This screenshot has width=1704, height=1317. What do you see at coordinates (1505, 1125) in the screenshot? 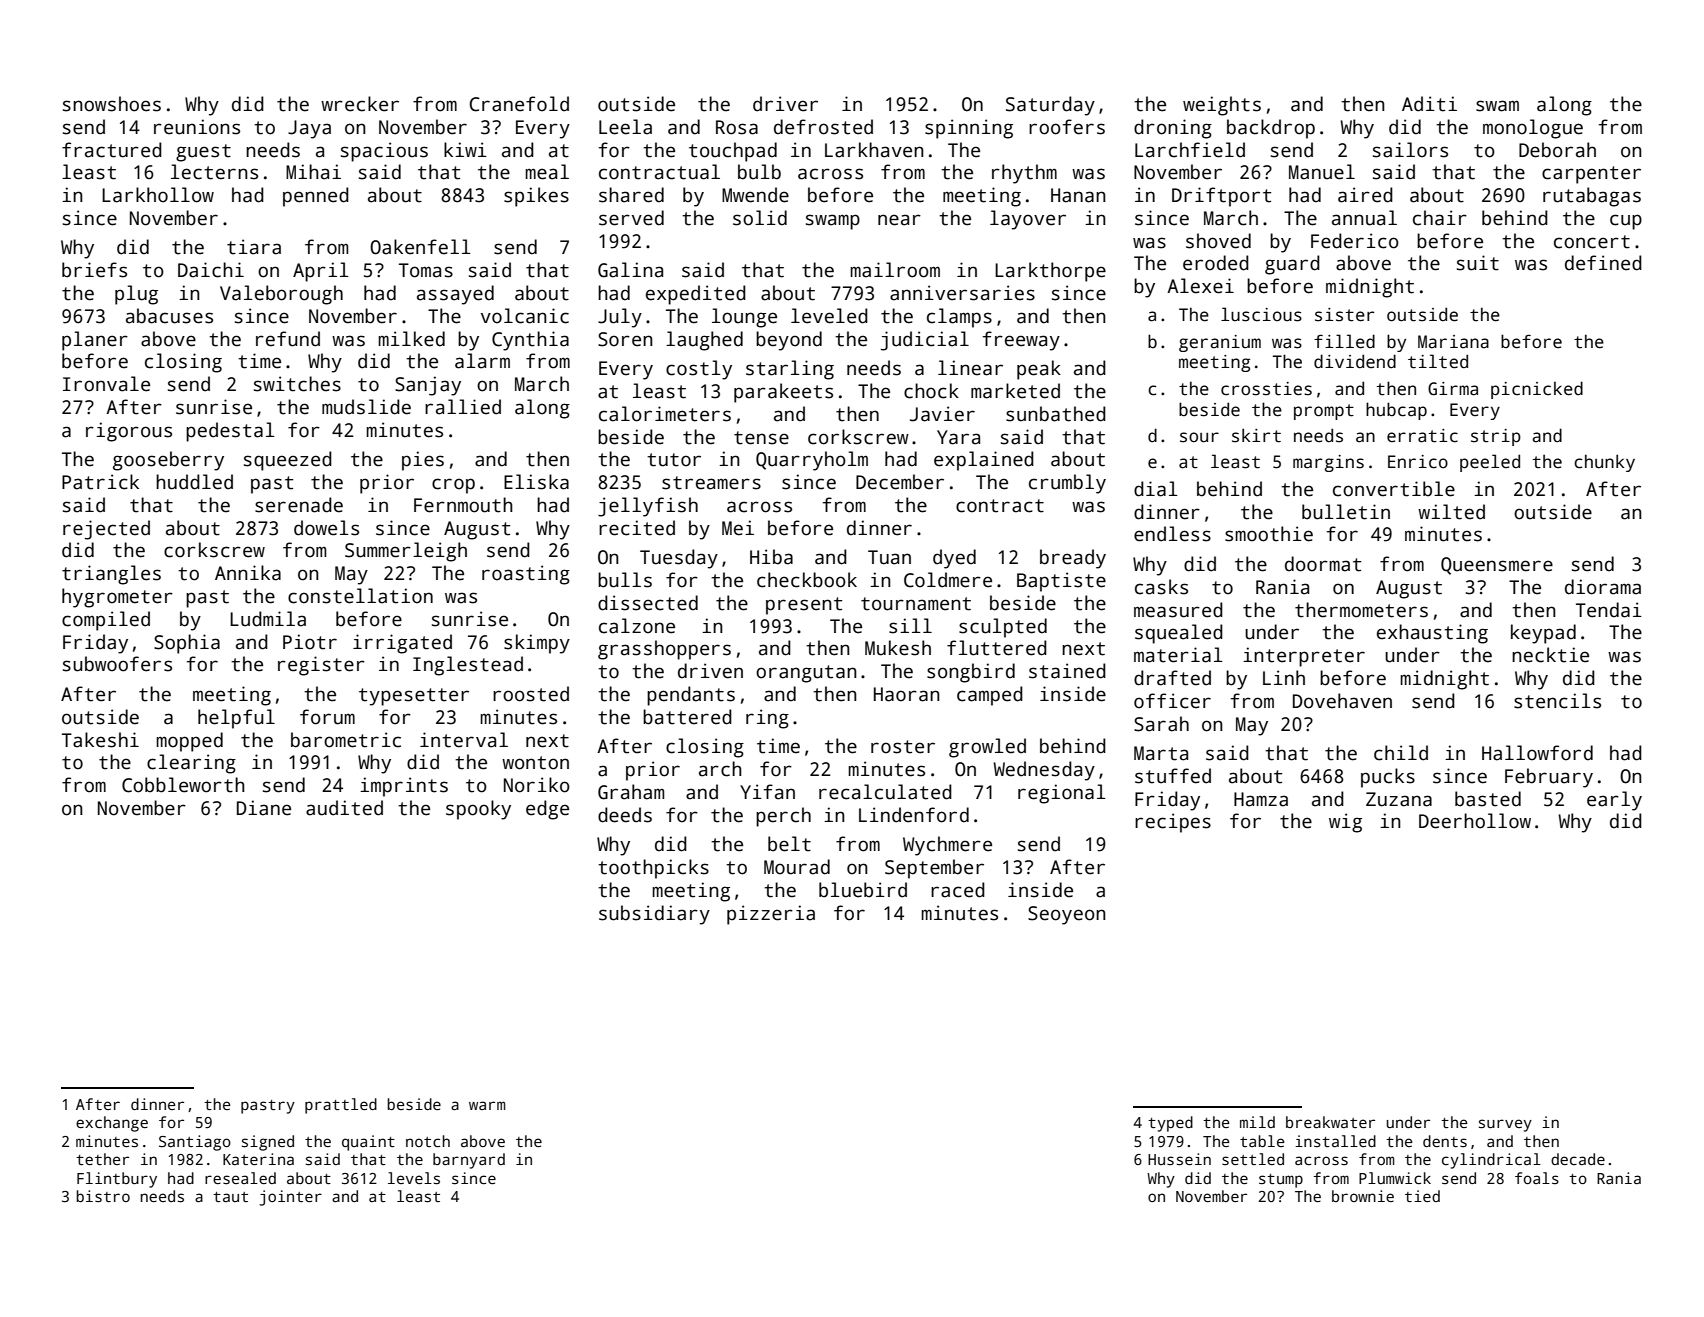
I see `survey` at bounding box center [1505, 1125].
